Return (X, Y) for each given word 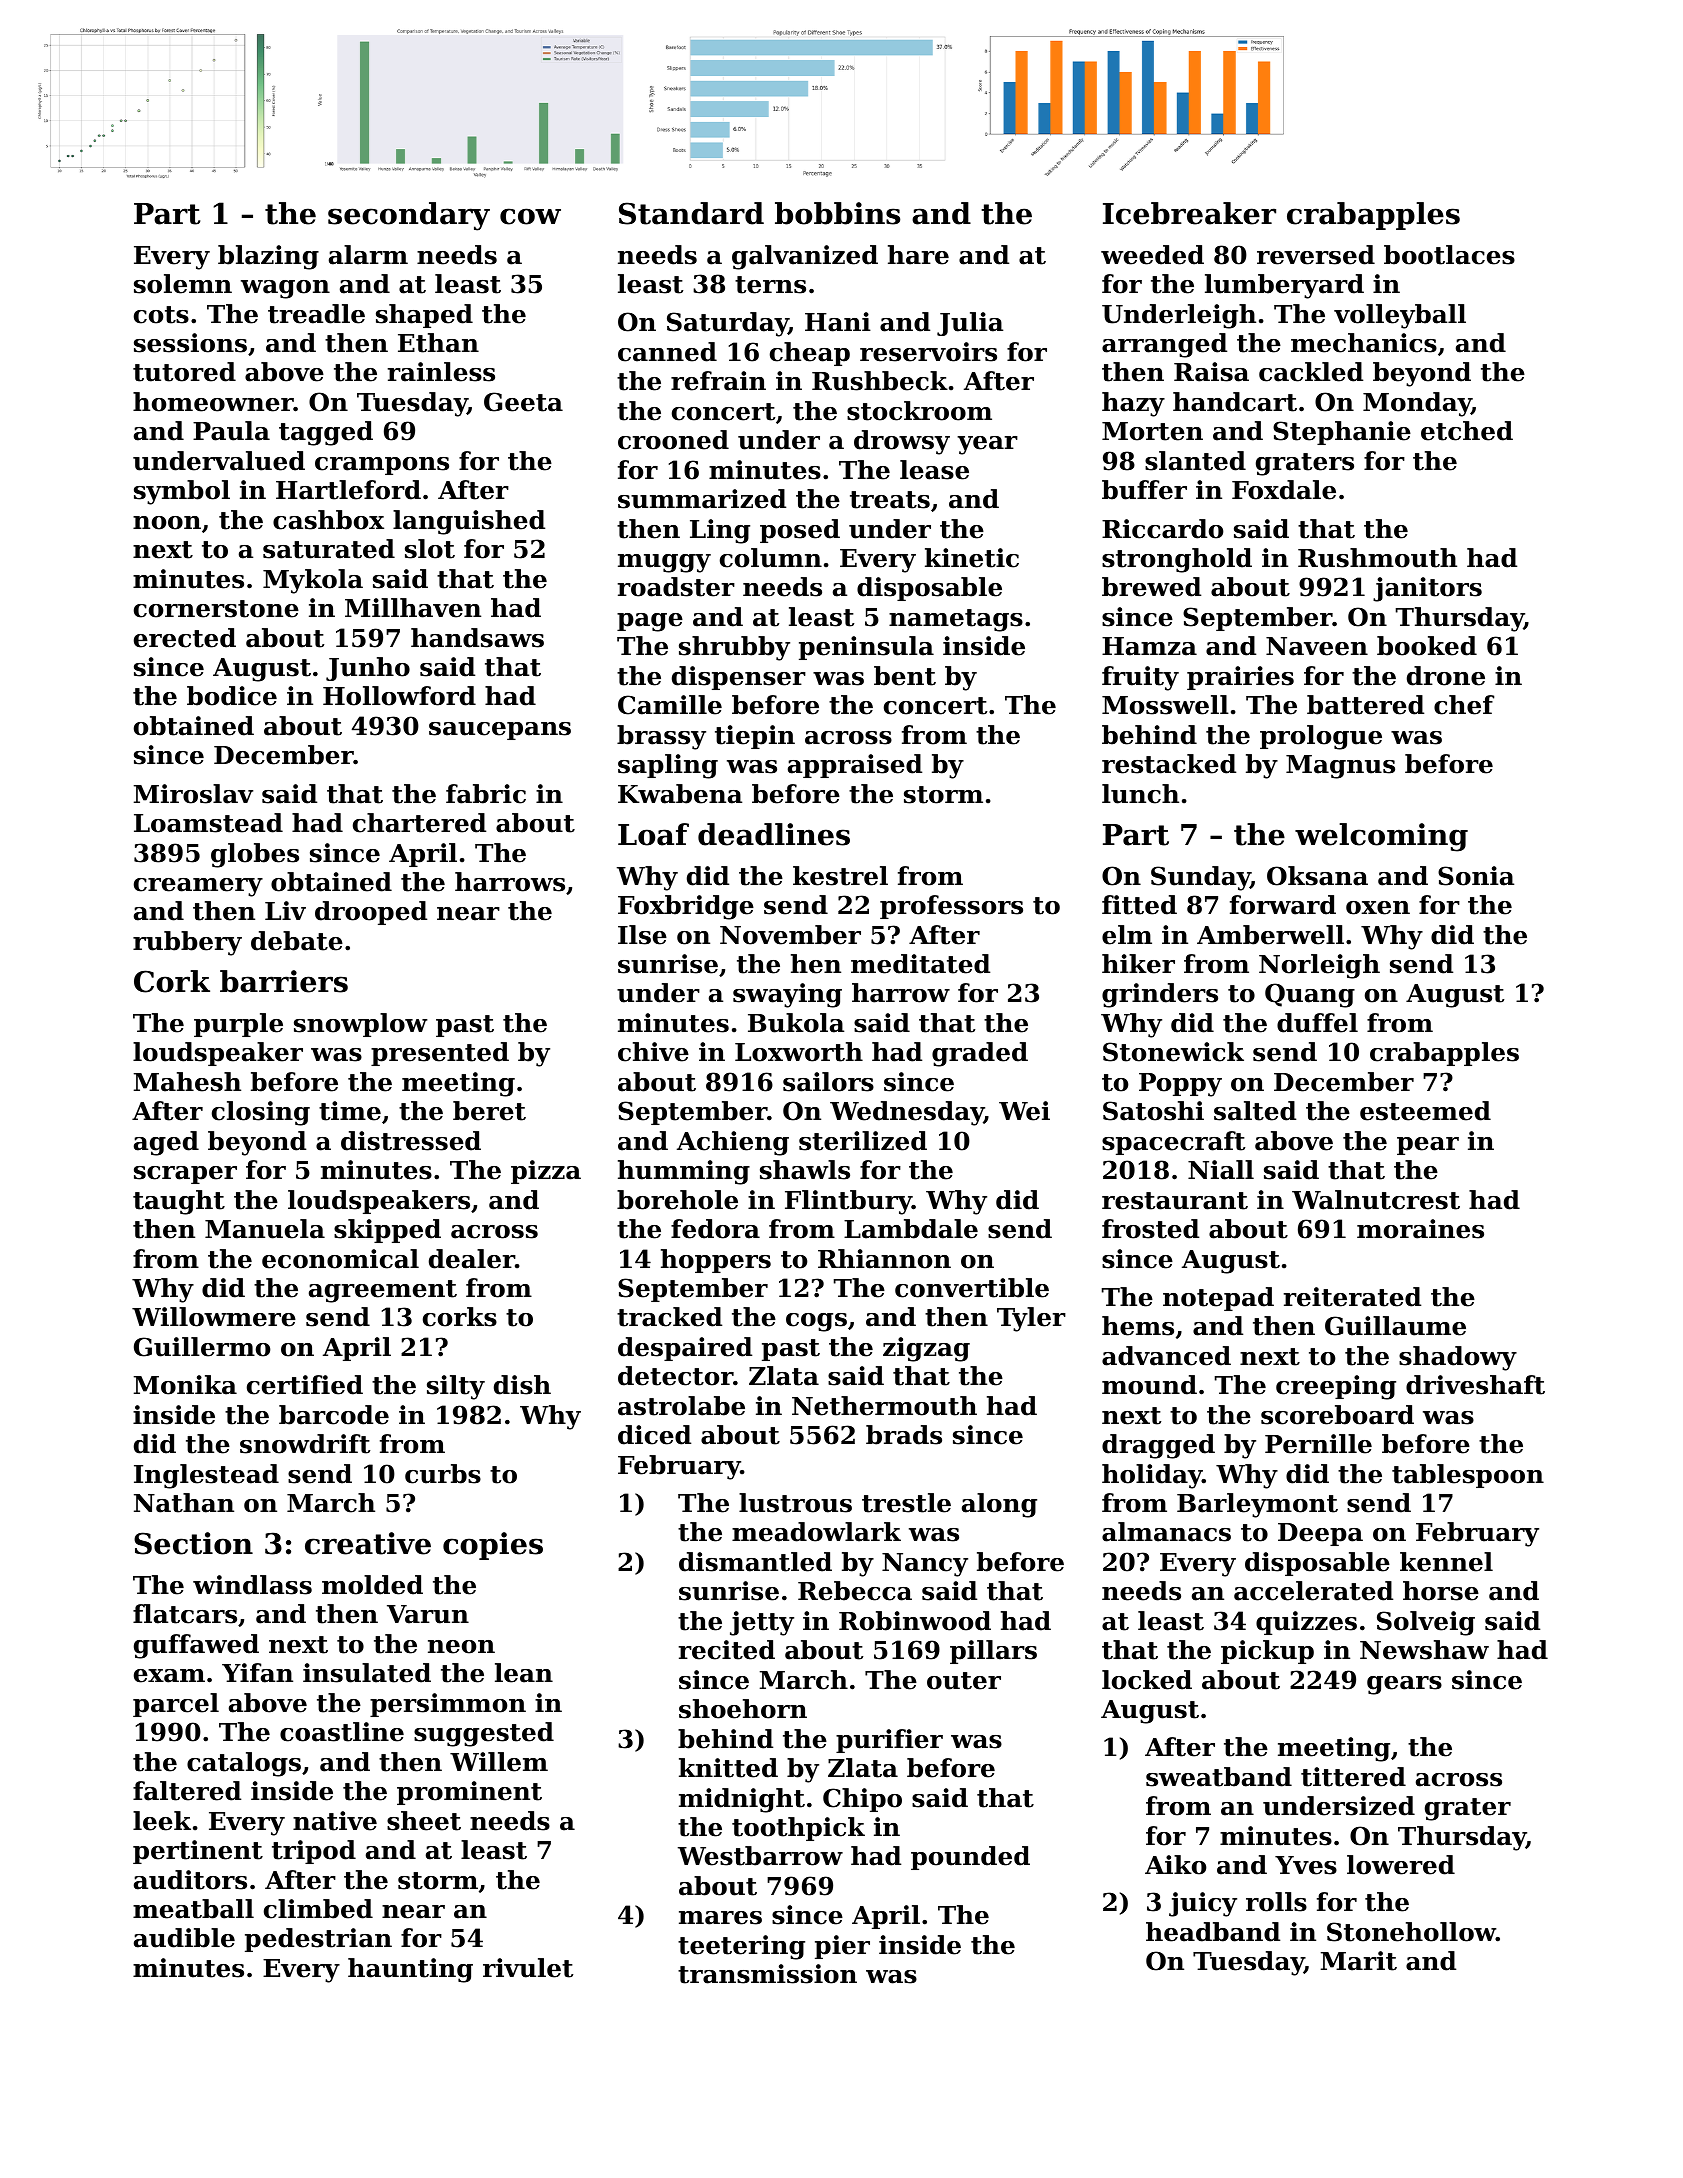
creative (368, 1543)
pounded (970, 1858)
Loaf (653, 834)
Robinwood (915, 1621)
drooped (371, 913)
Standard (691, 213)
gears (1404, 1685)
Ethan (438, 343)
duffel (1317, 1023)
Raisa (1211, 372)
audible (184, 1938)
